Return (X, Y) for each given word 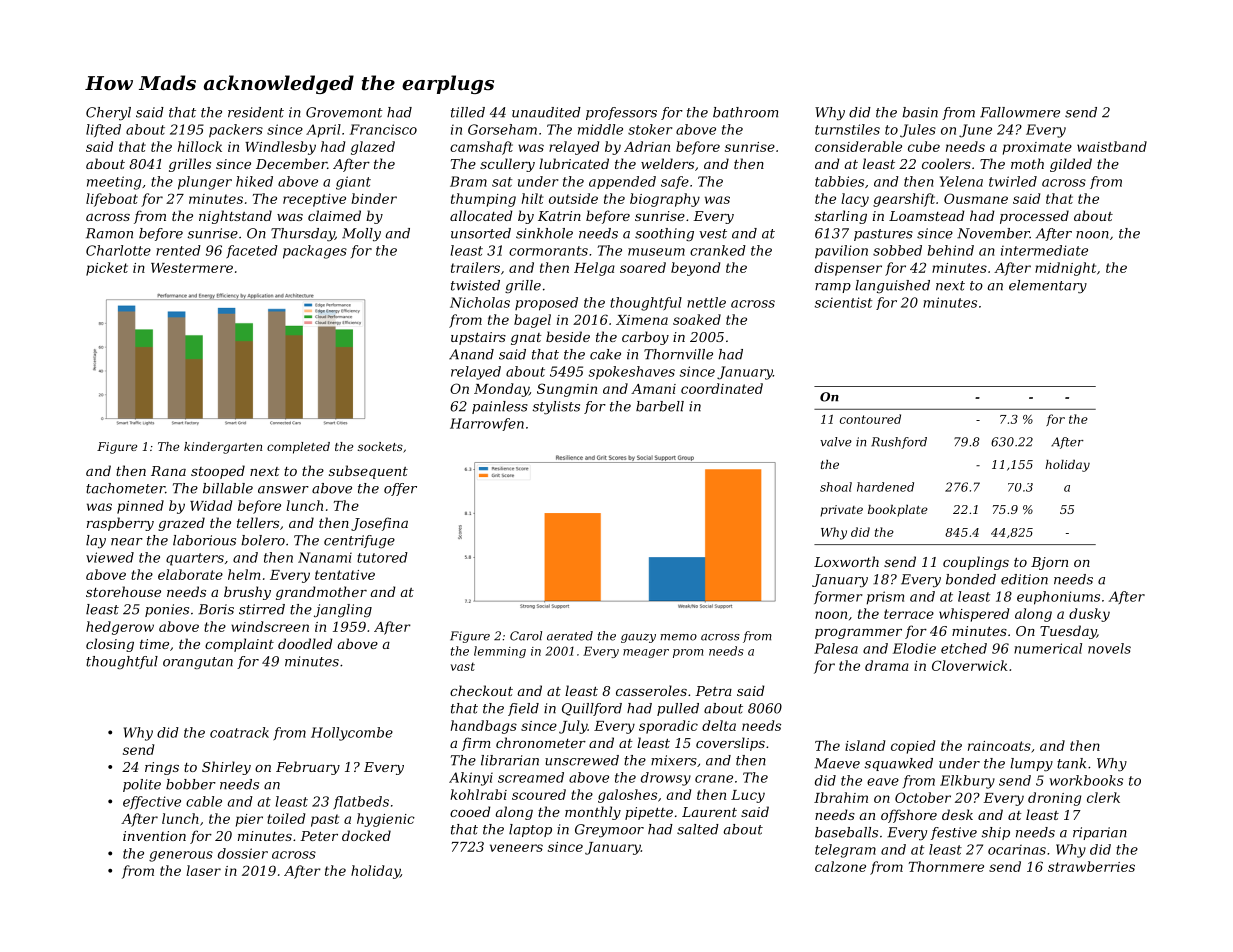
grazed (181, 524)
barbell (660, 406)
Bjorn (1049, 563)
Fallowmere (1020, 112)
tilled (468, 112)
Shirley (226, 768)
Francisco (383, 129)
